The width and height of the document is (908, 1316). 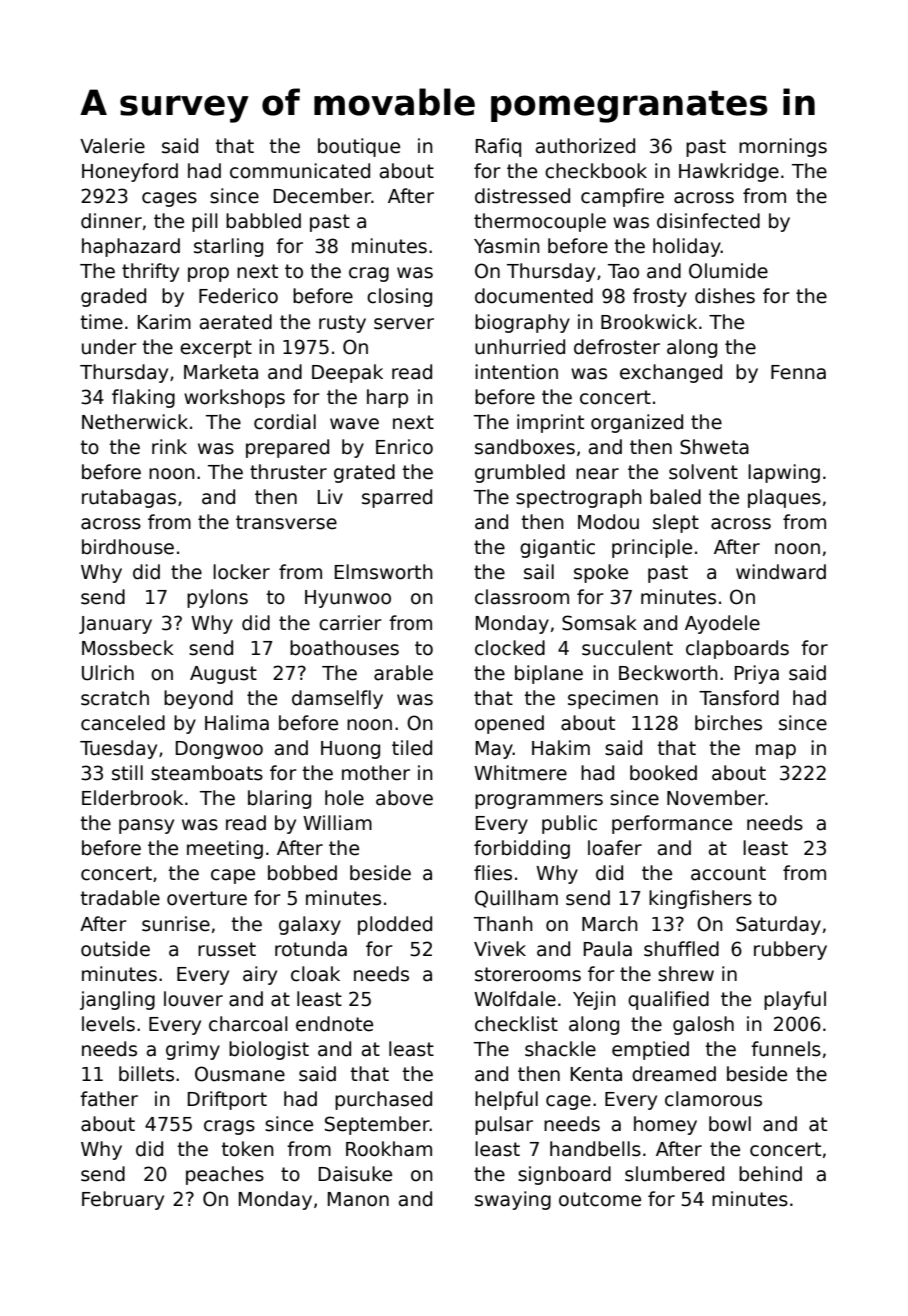 I want to click on flaking, so click(x=143, y=398).
